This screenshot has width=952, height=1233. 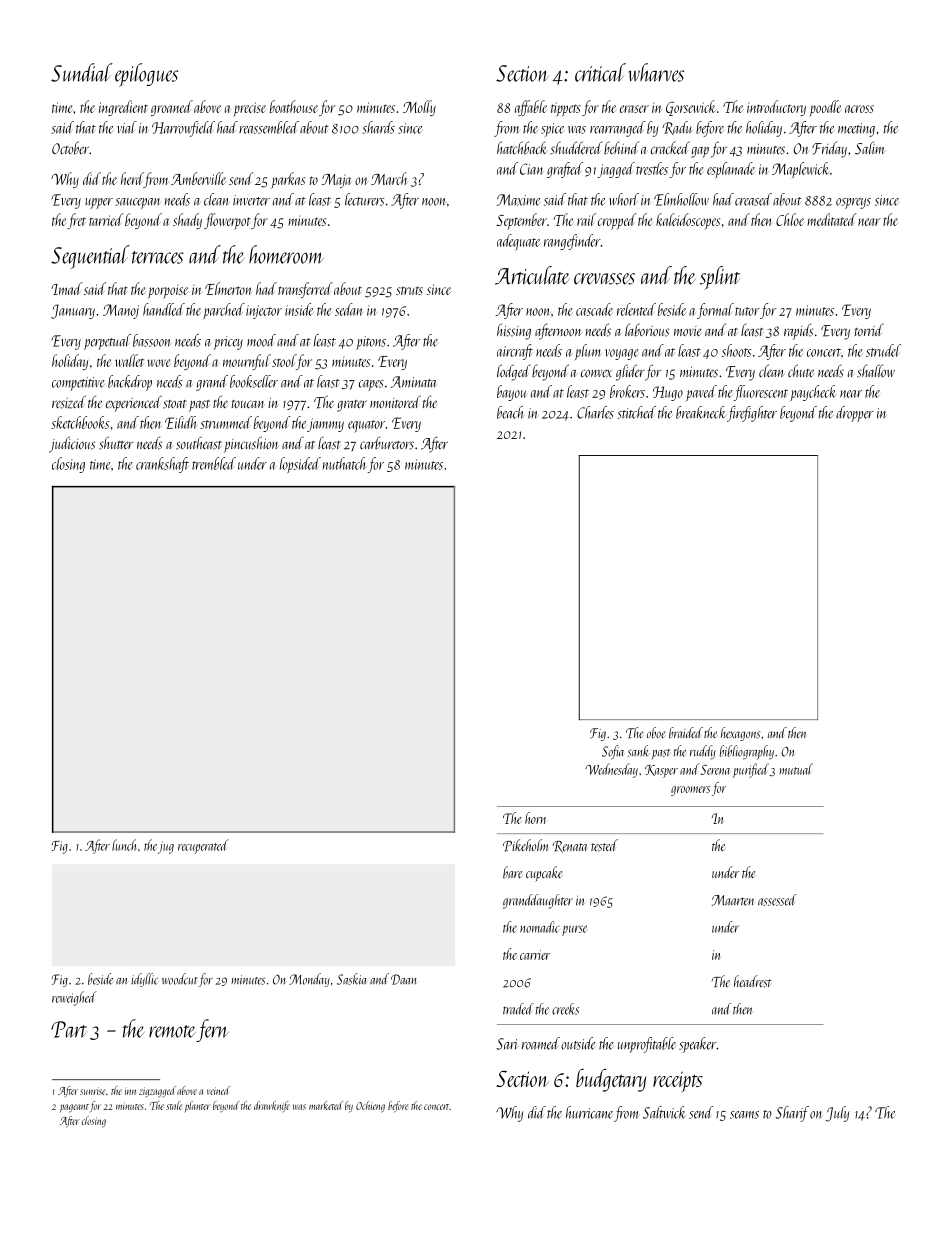 What do you see at coordinates (146, 75) in the screenshot?
I see `epilogues` at bounding box center [146, 75].
